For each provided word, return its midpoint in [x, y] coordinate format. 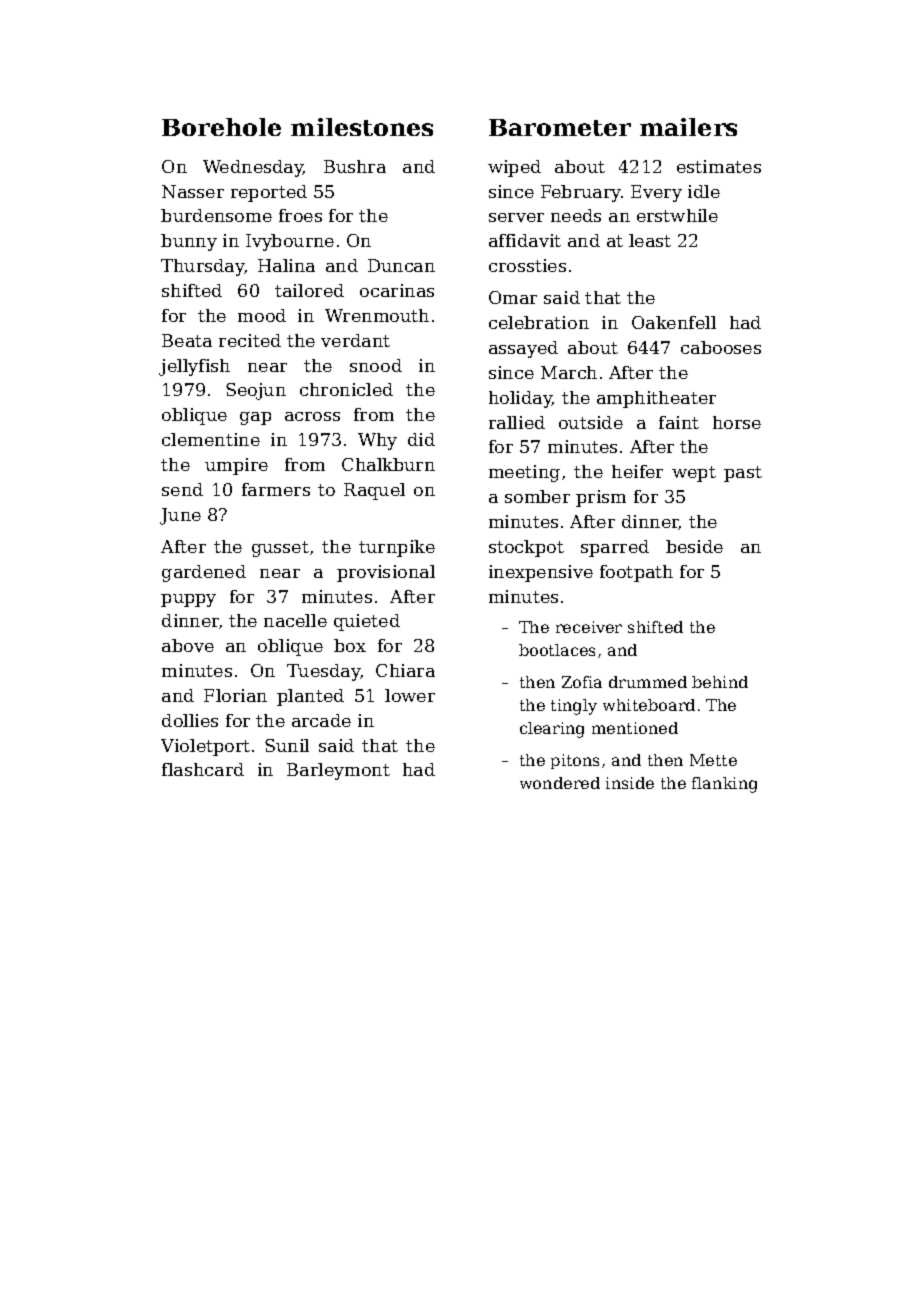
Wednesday [253, 168]
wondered [560, 783]
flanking [724, 785]
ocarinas [397, 290]
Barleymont [338, 771]
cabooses [721, 347]
